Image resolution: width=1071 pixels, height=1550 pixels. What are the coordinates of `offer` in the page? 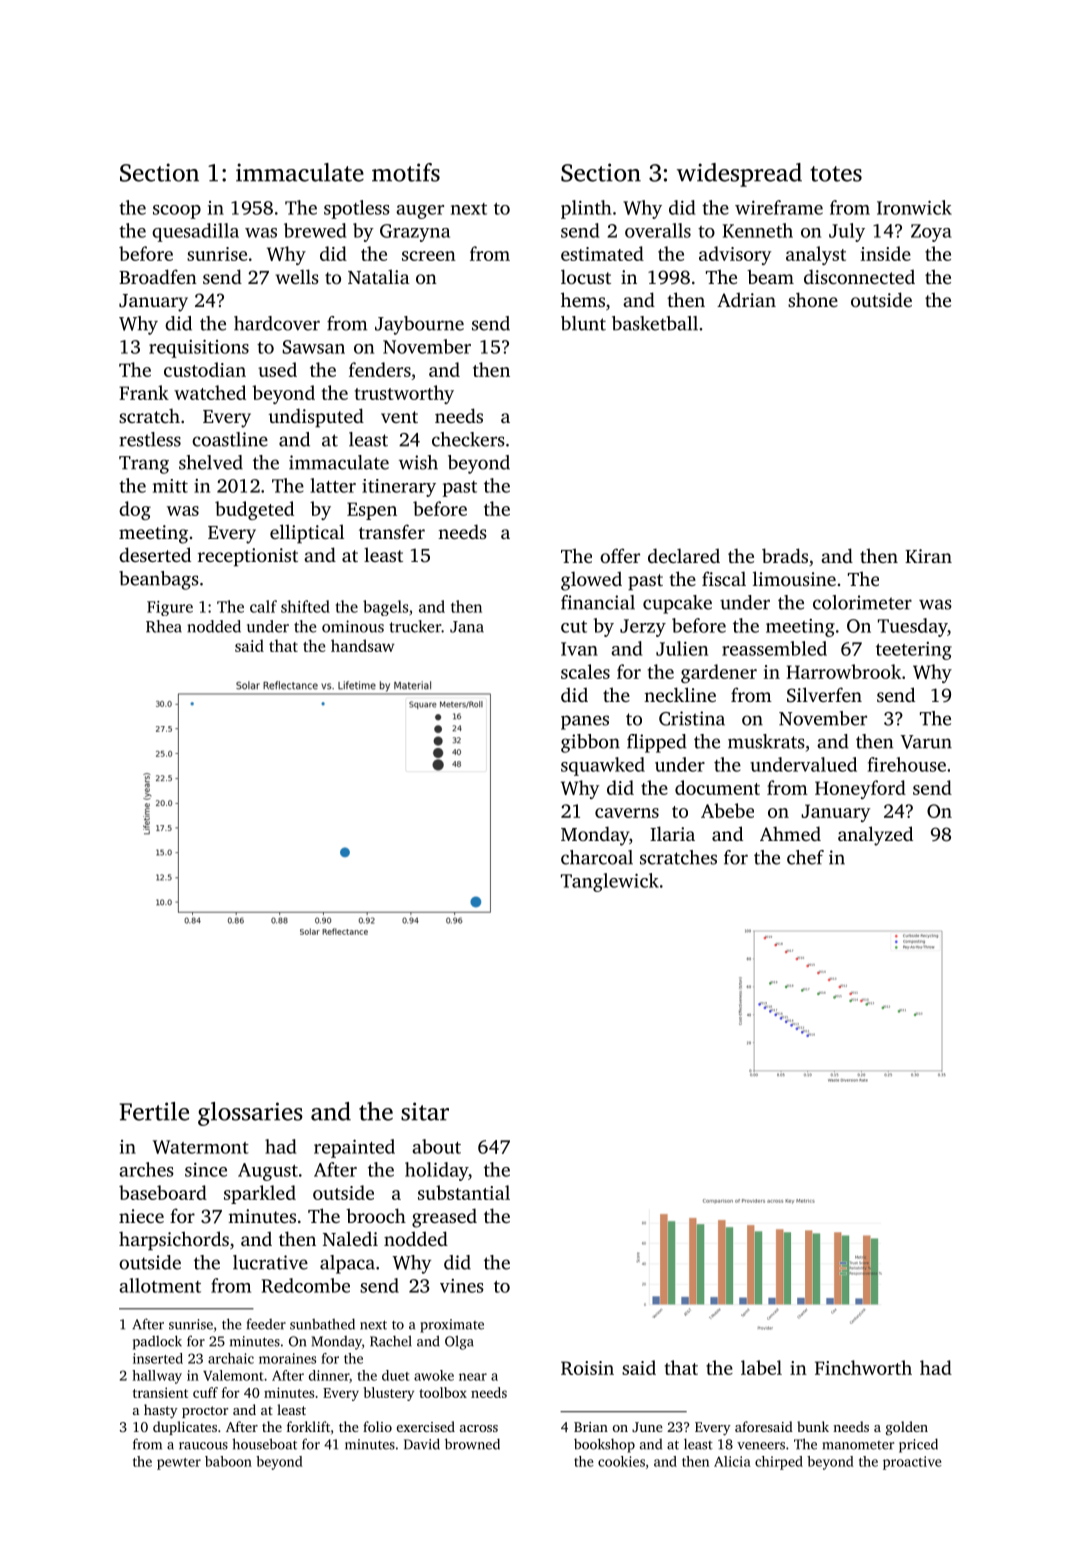 It's located at (620, 555).
